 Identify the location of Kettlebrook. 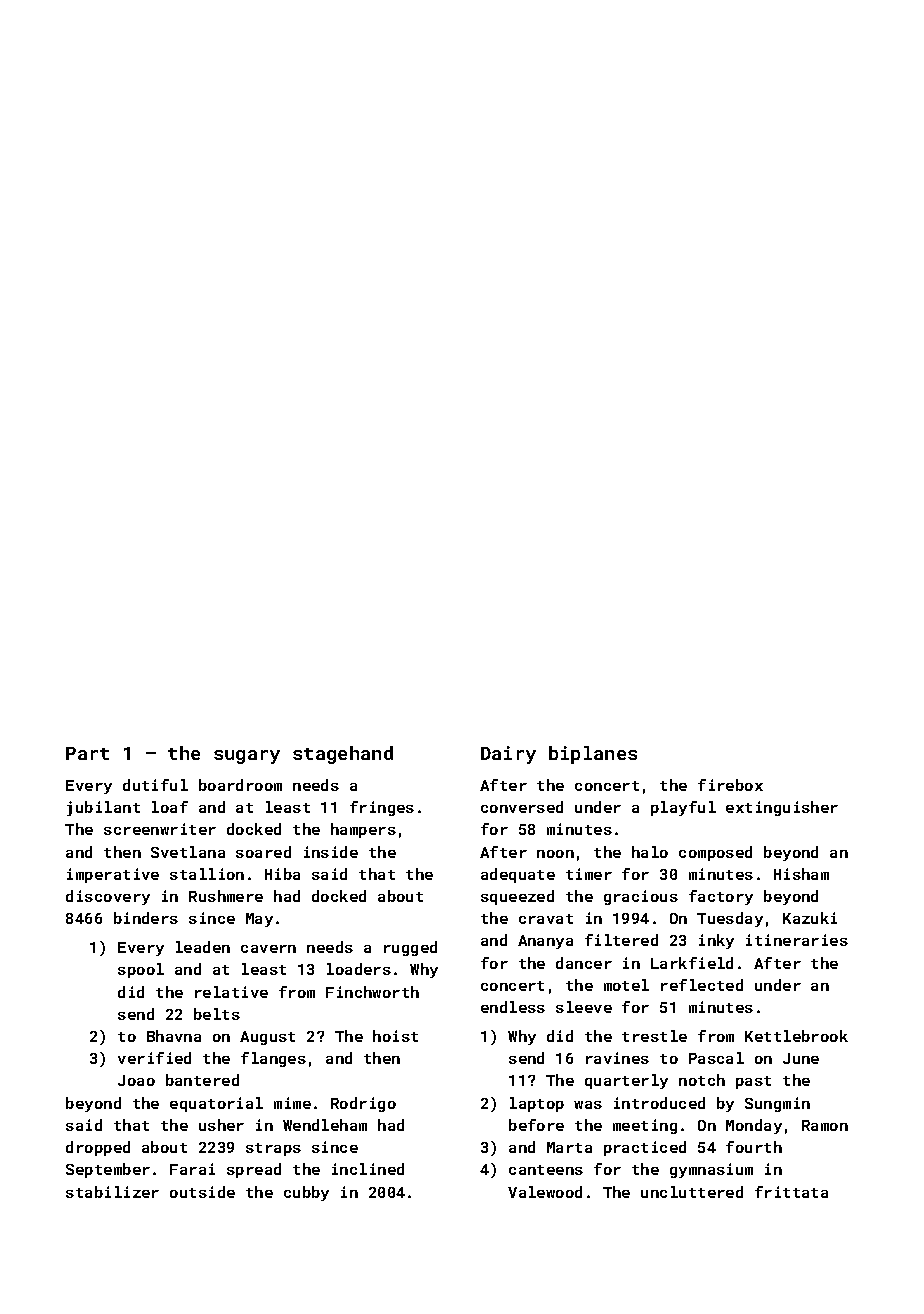
(796, 1036).
